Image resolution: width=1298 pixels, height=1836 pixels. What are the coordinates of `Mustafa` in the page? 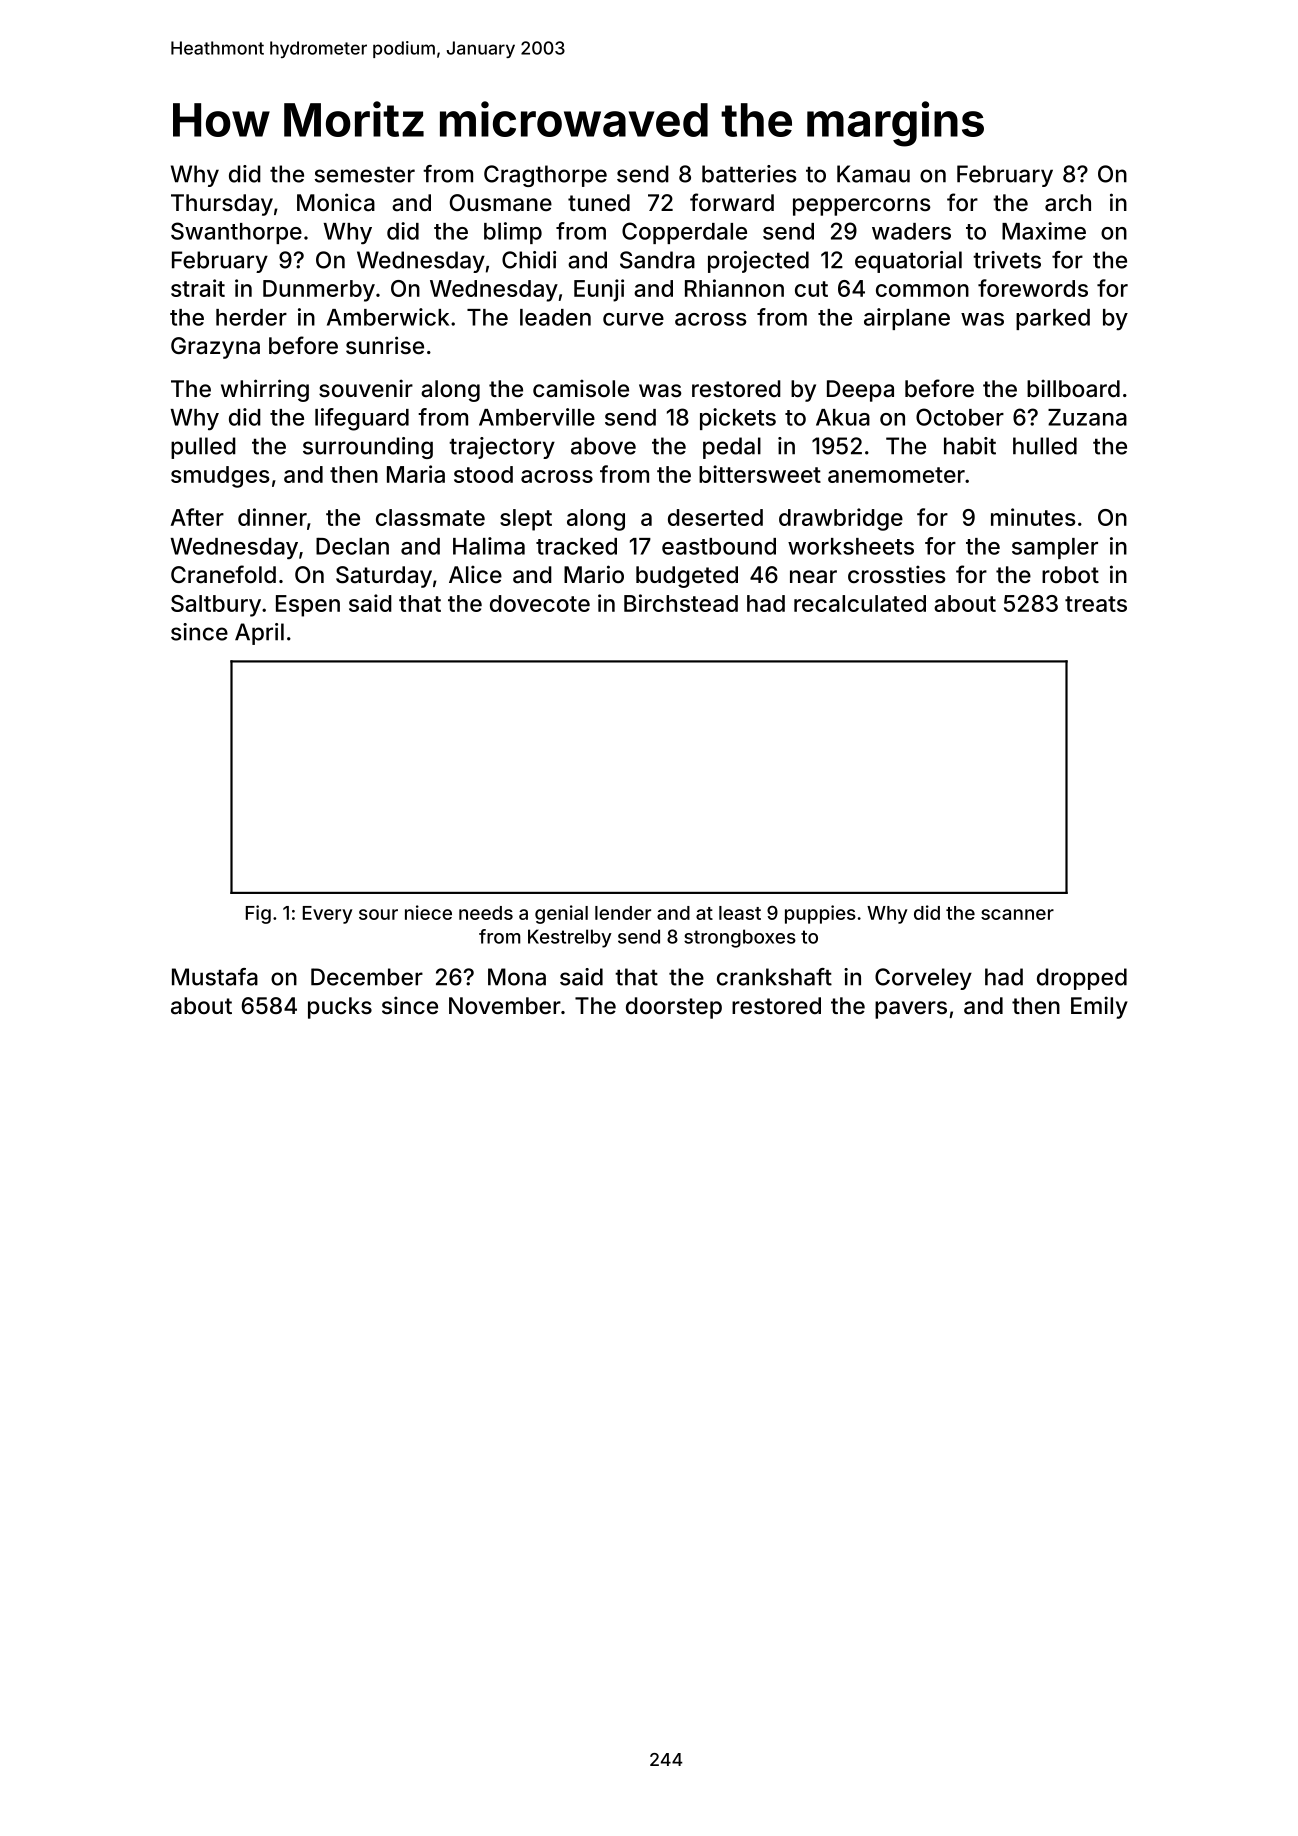 It's located at (215, 977).
